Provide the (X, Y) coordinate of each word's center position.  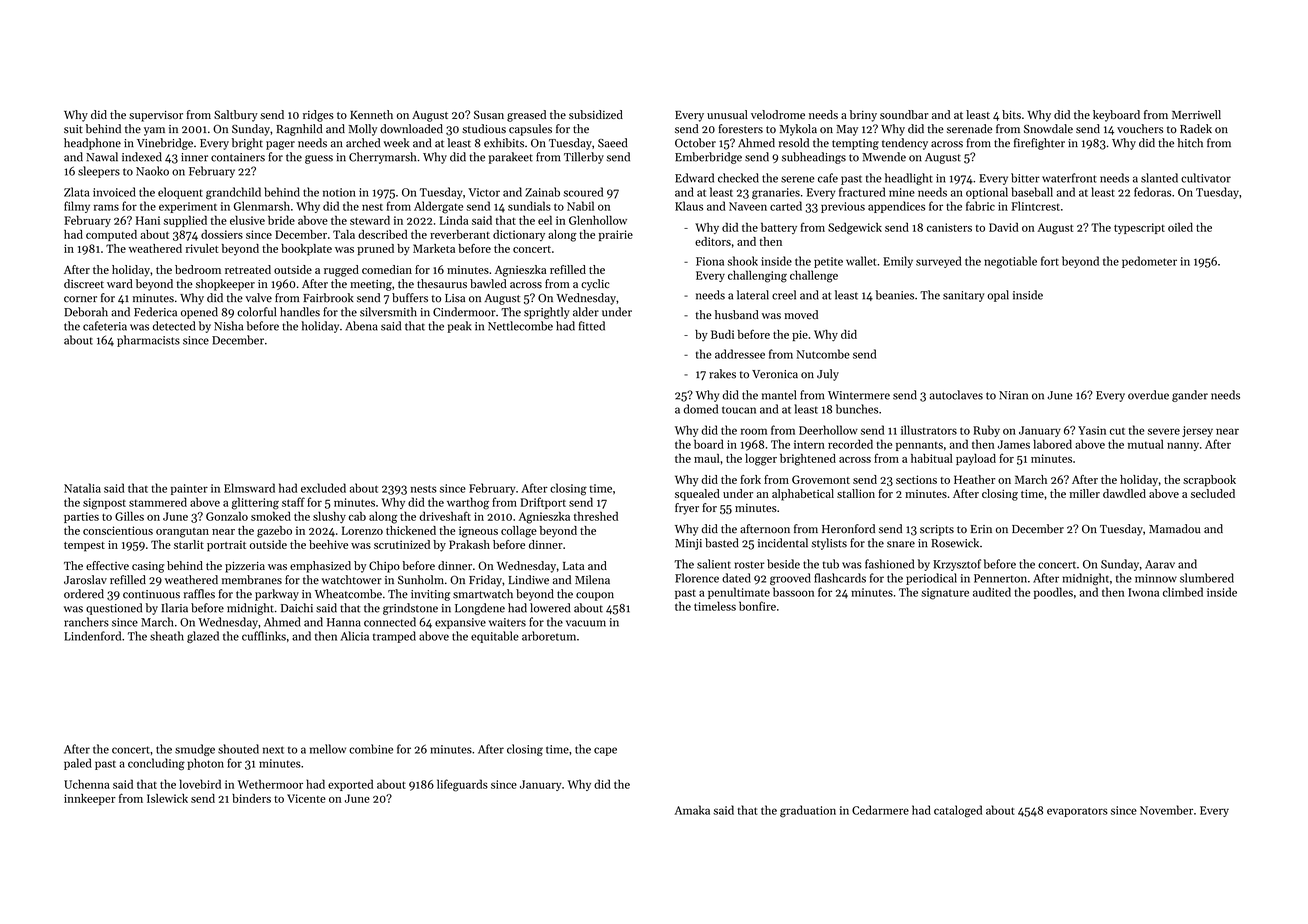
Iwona (1143, 592)
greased (526, 116)
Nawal (102, 157)
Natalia (82, 488)
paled (78, 764)
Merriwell (1196, 114)
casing (148, 567)
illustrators (929, 430)
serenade (969, 129)
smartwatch (483, 594)
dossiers (222, 234)
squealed (697, 495)
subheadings (814, 158)
